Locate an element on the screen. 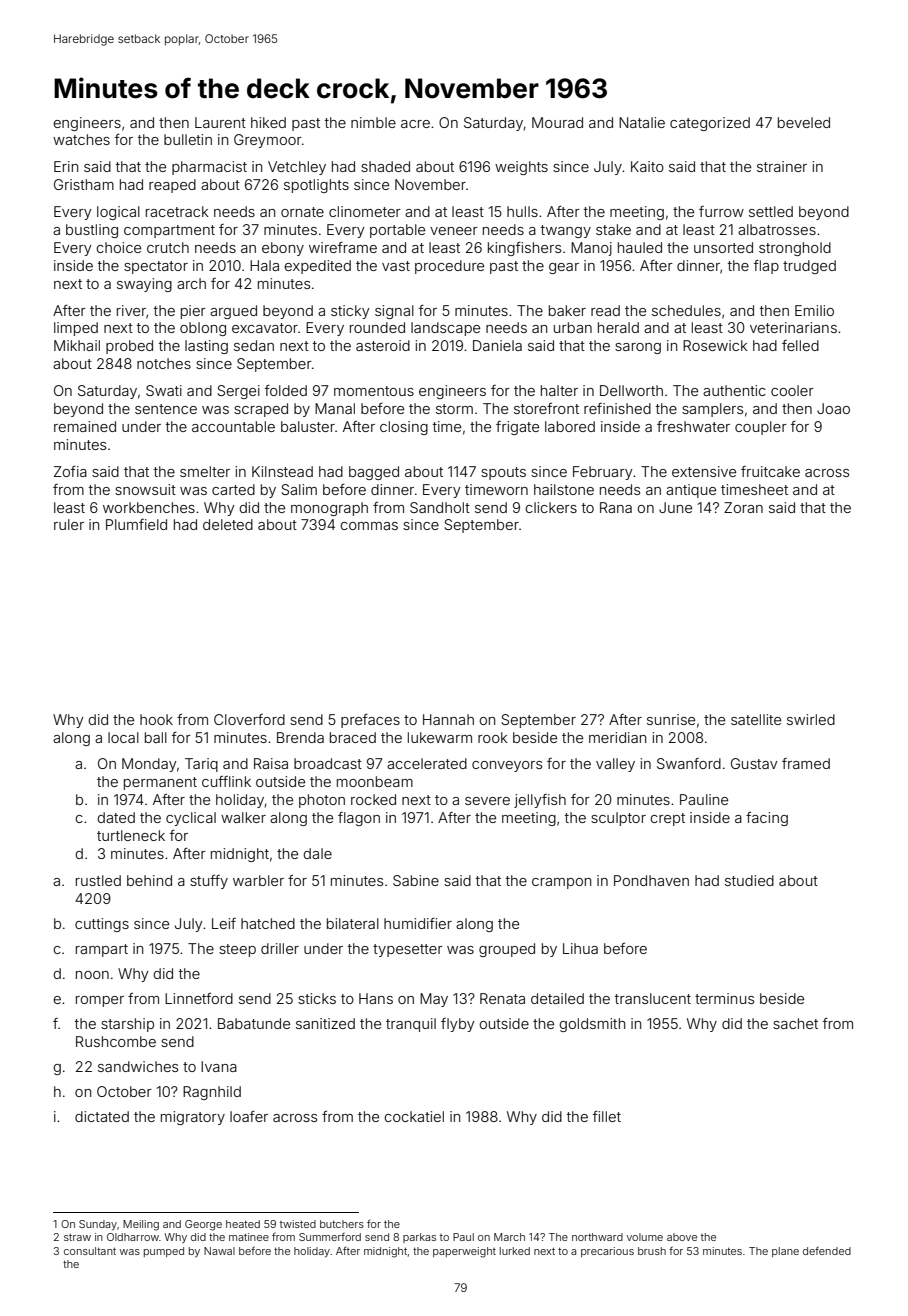 This screenshot has height=1316, width=908. sandwiches is located at coordinates (138, 1066).
